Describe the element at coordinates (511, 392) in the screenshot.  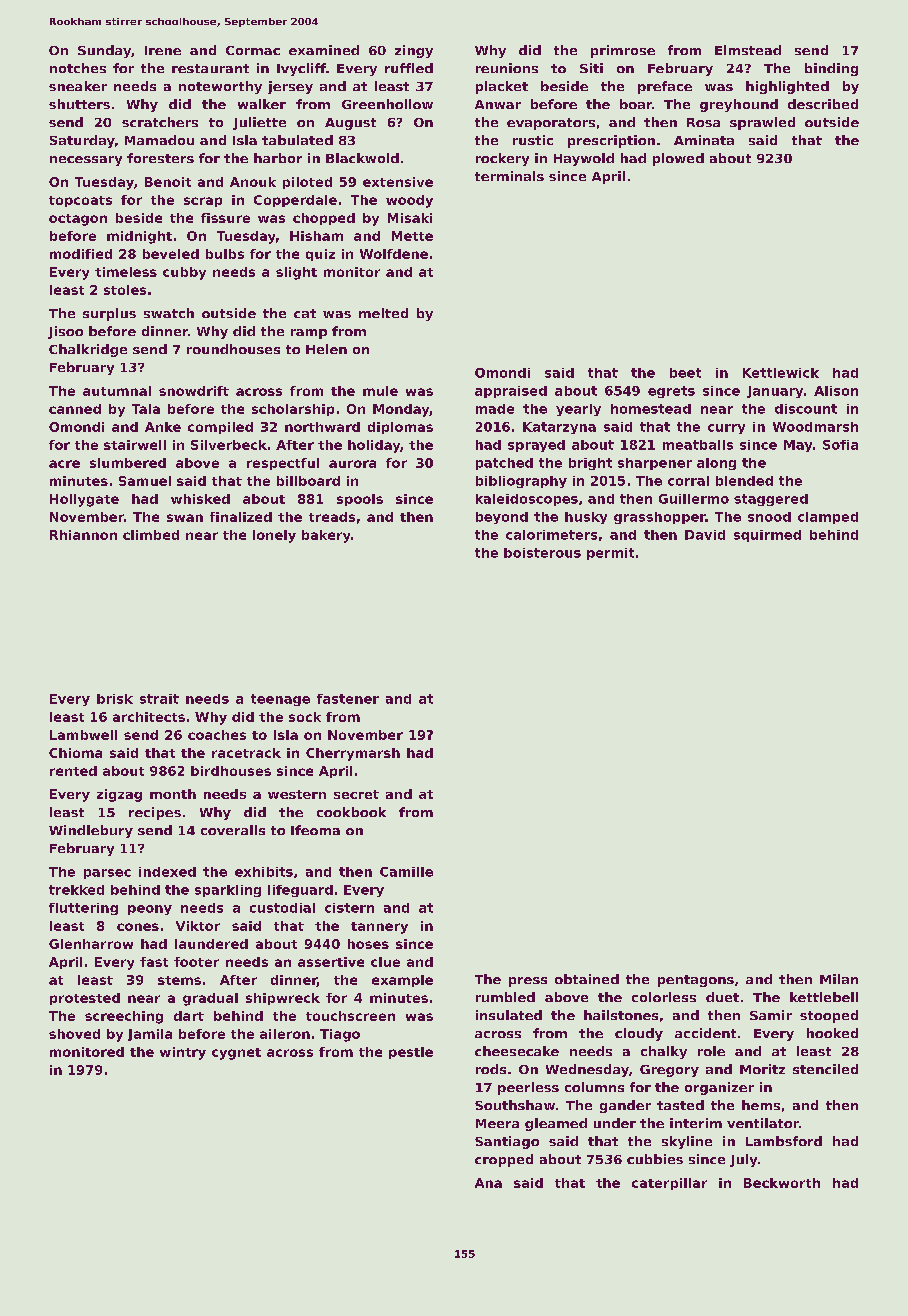
I see `appraised` at that location.
